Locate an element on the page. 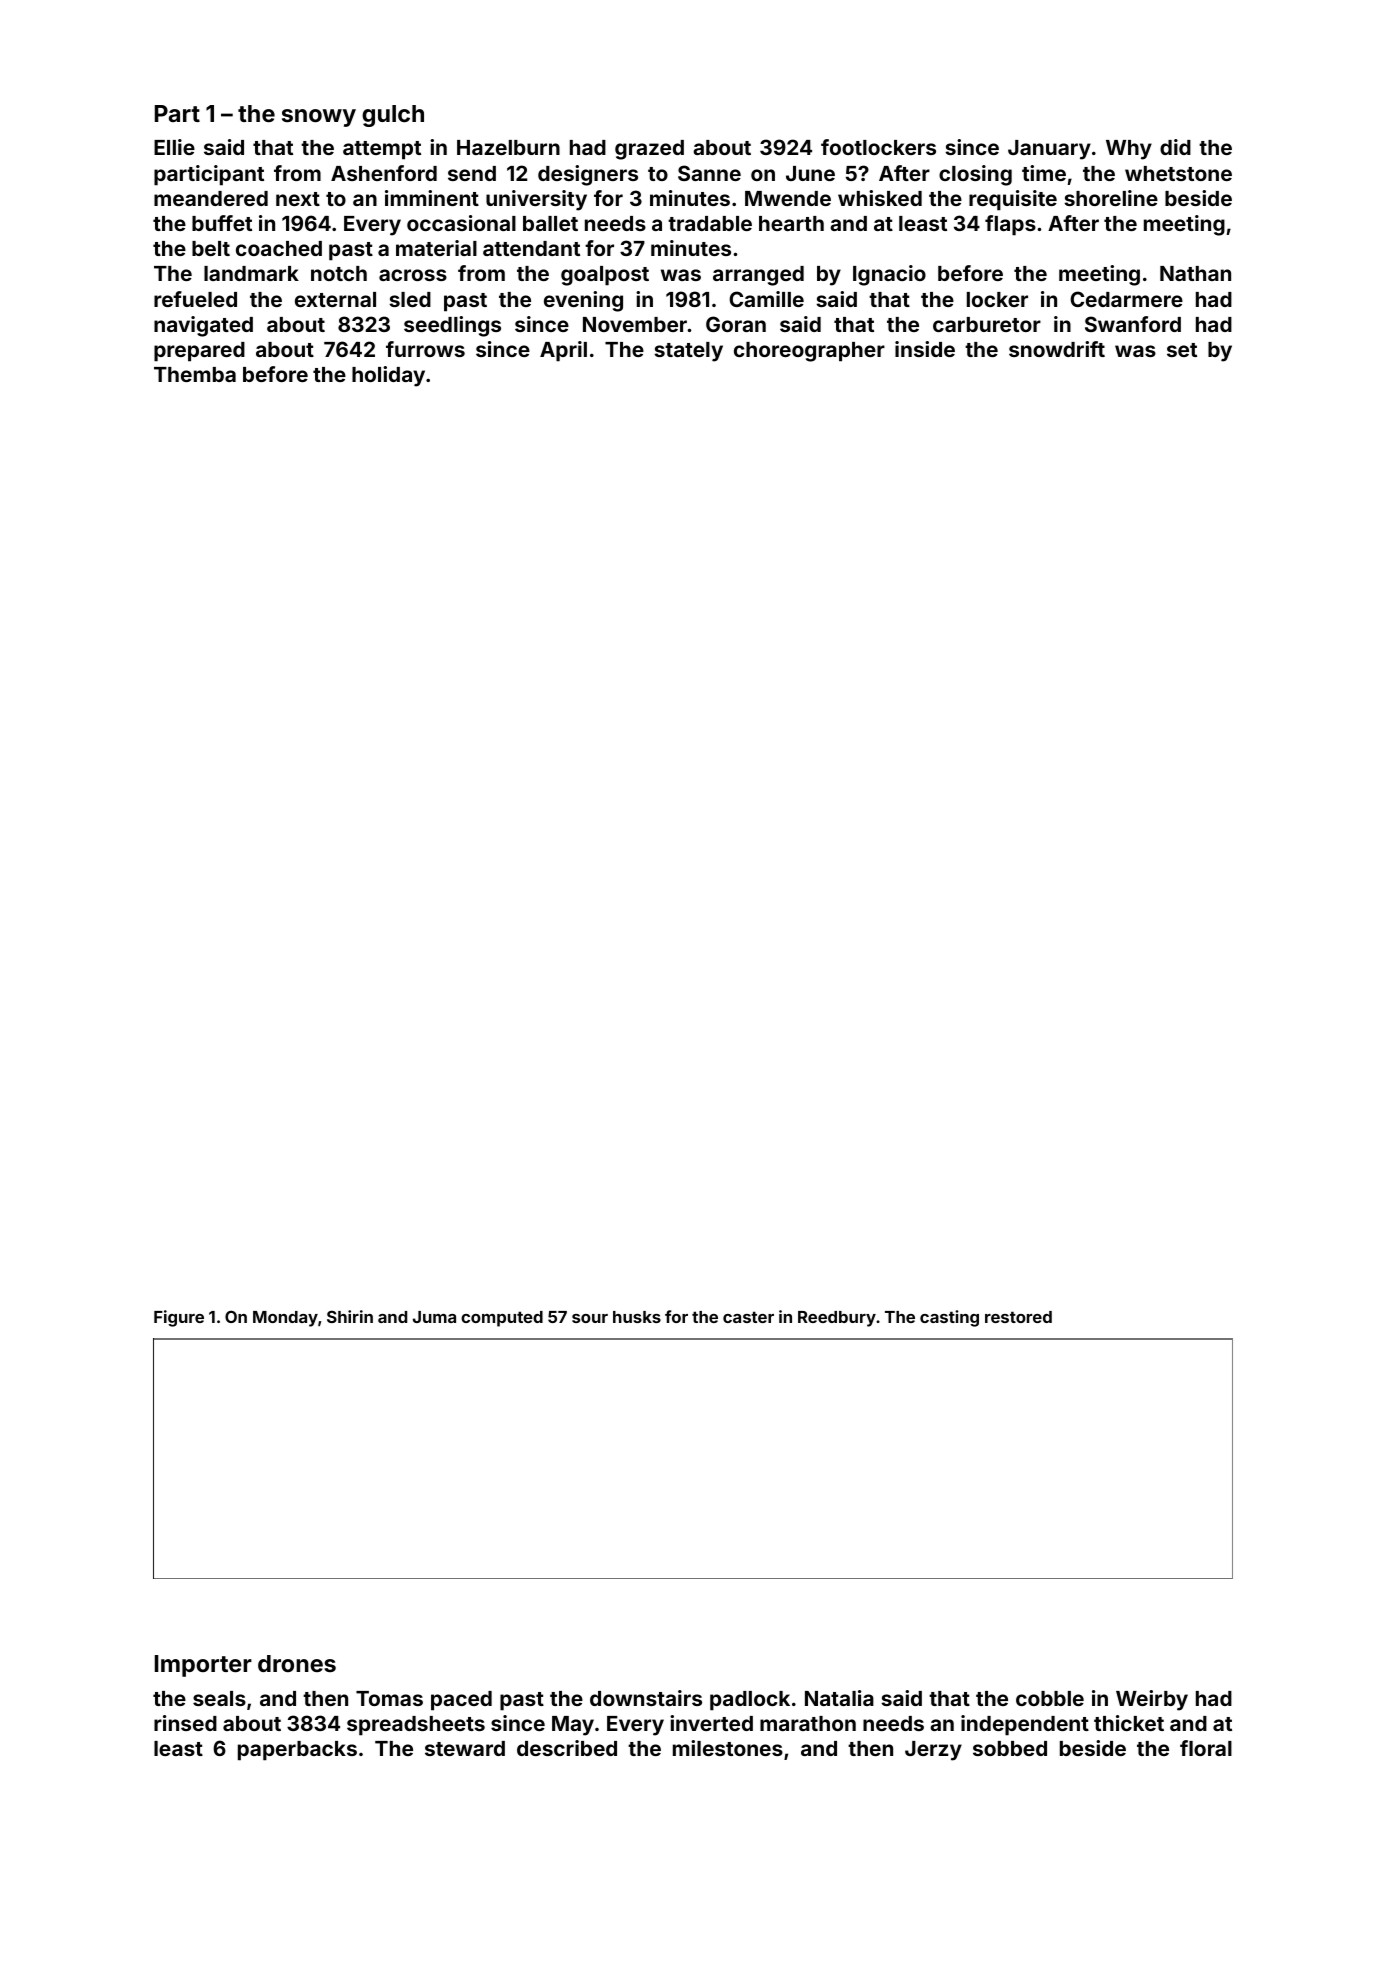  grazed is located at coordinates (649, 150).
